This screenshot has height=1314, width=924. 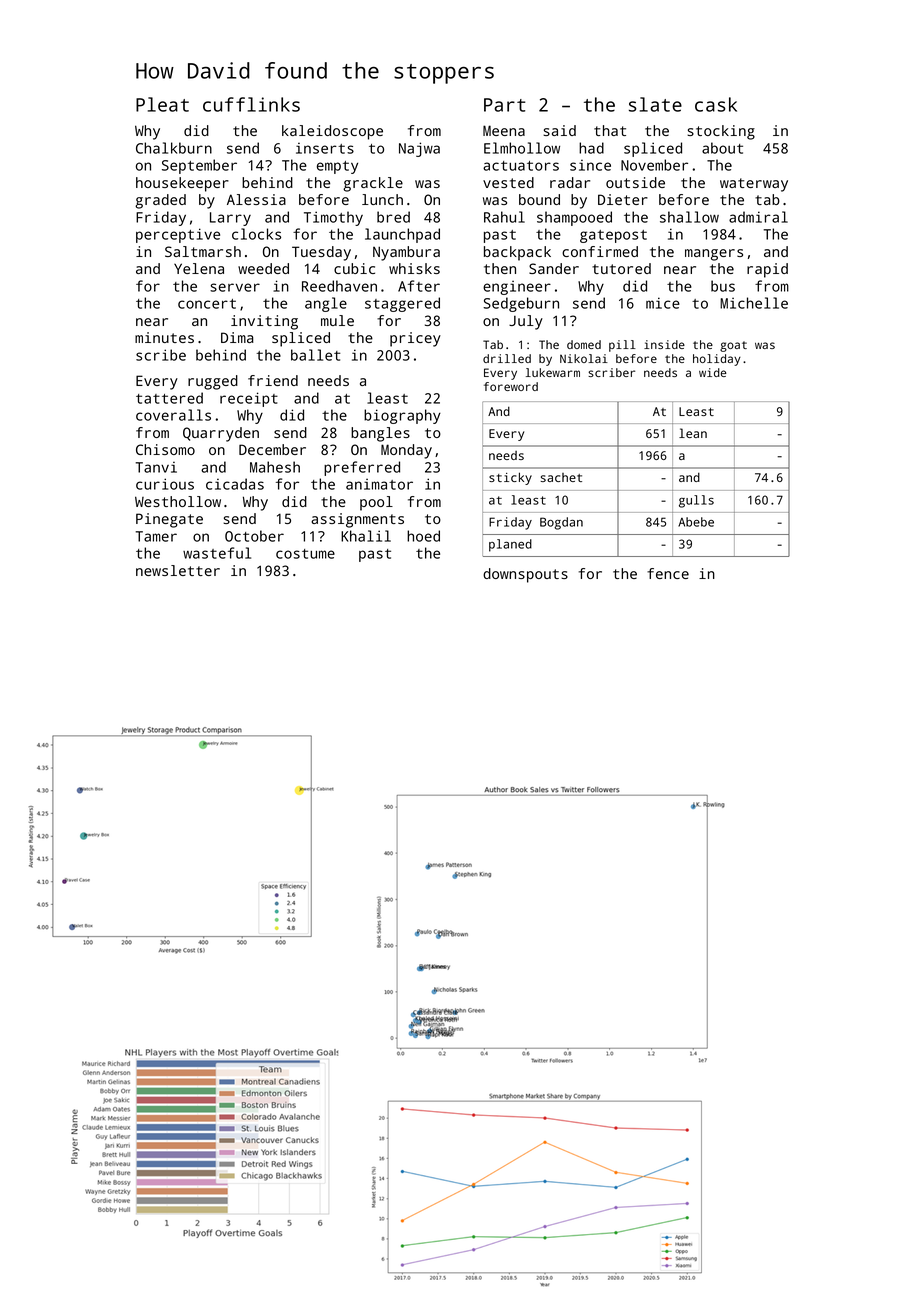 I want to click on gatepost, so click(x=613, y=236).
